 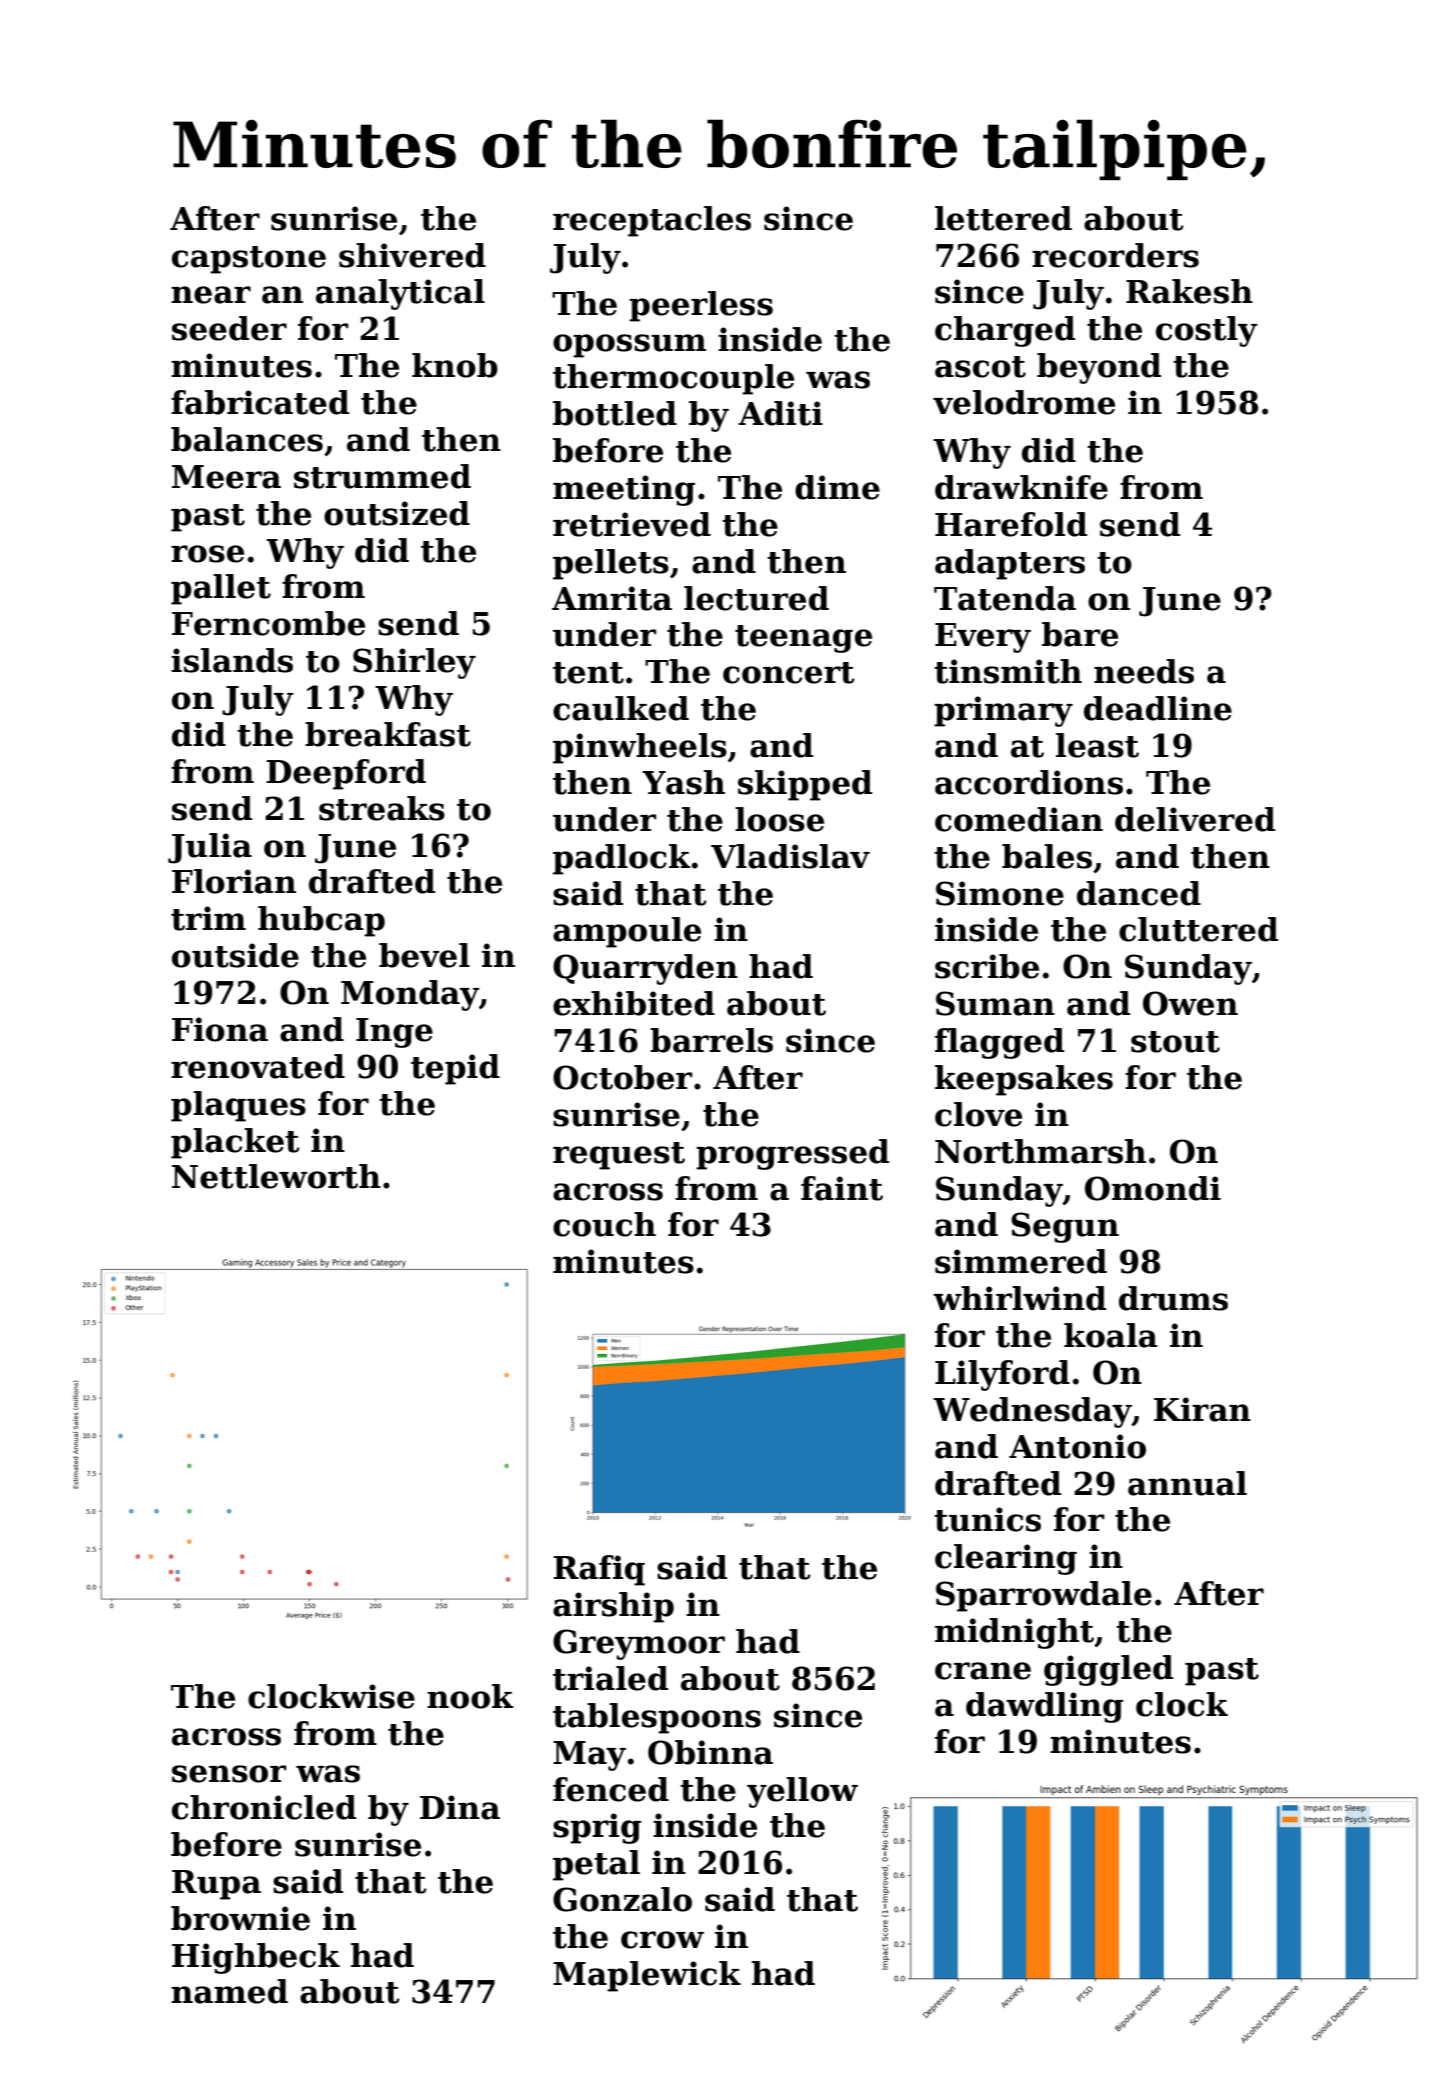 What do you see at coordinates (1044, 1707) in the image?
I see `dawdling` at bounding box center [1044, 1707].
